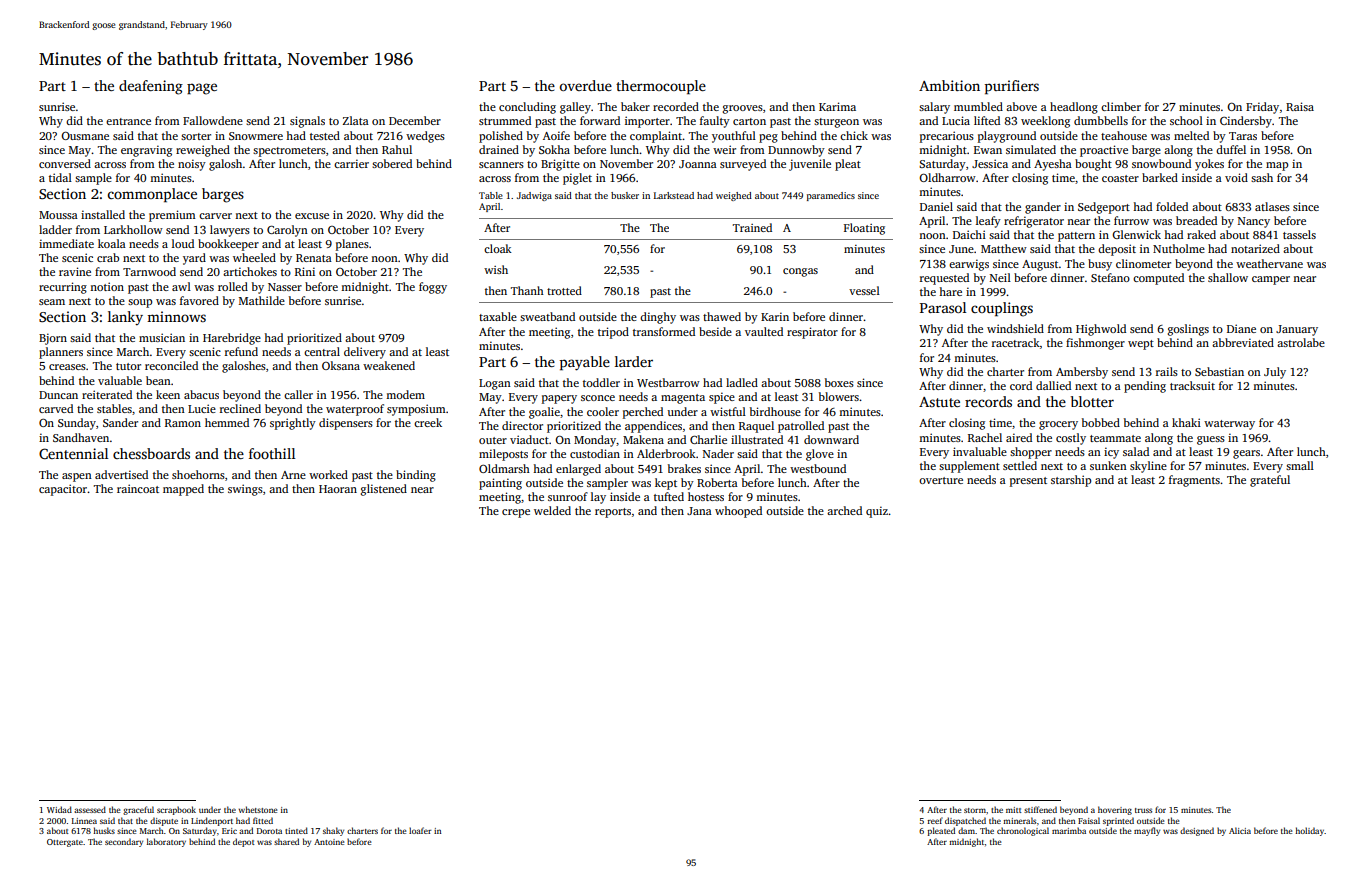 This image has height=887, width=1372. What do you see at coordinates (293, 475) in the image?
I see `Arne` at bounding box center [293, 475].
